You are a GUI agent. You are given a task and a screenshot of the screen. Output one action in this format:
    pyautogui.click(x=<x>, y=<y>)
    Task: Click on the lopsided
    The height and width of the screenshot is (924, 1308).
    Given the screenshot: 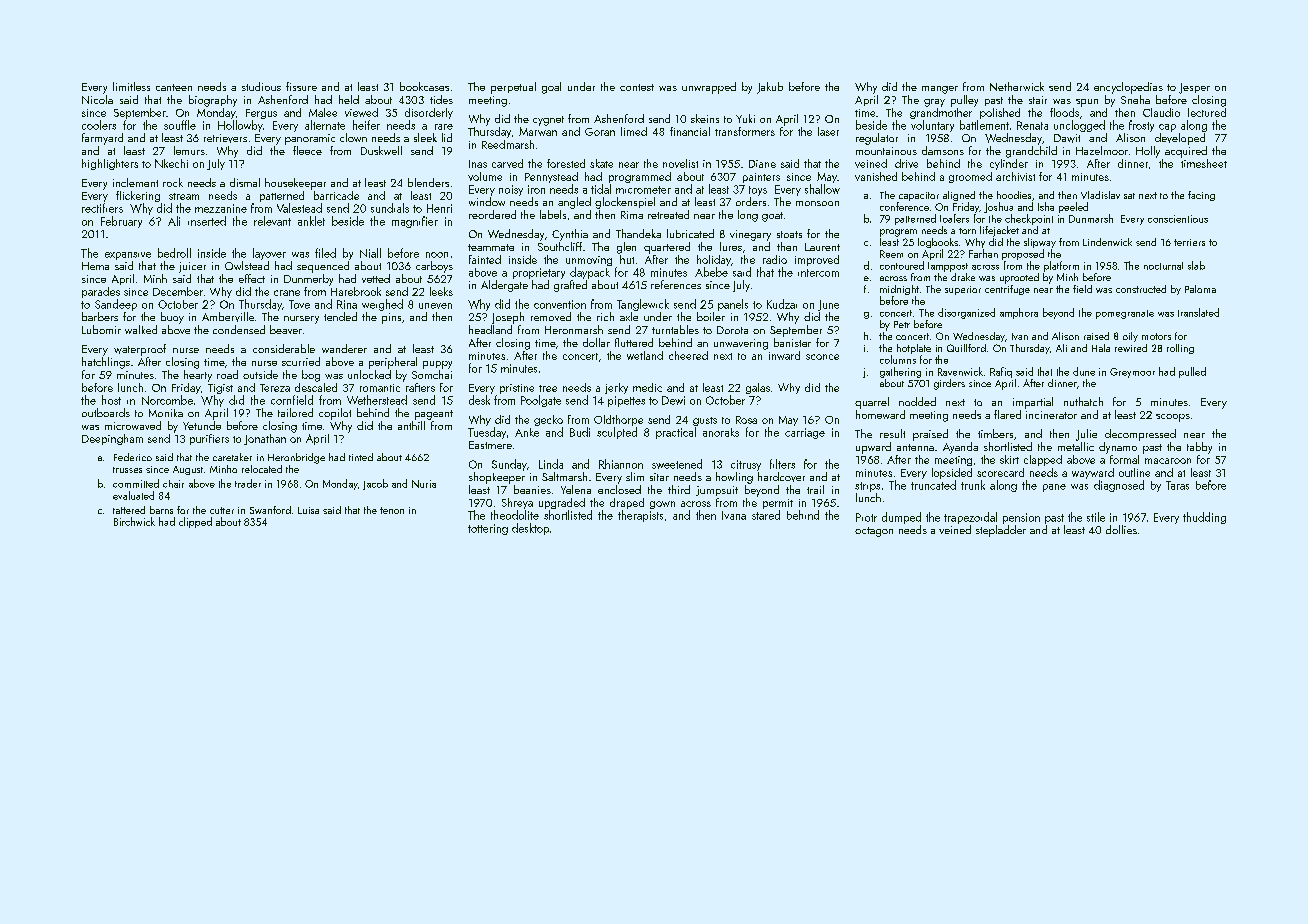 What is the action you would take?
    pyautogui.click(x=952, y=473)
